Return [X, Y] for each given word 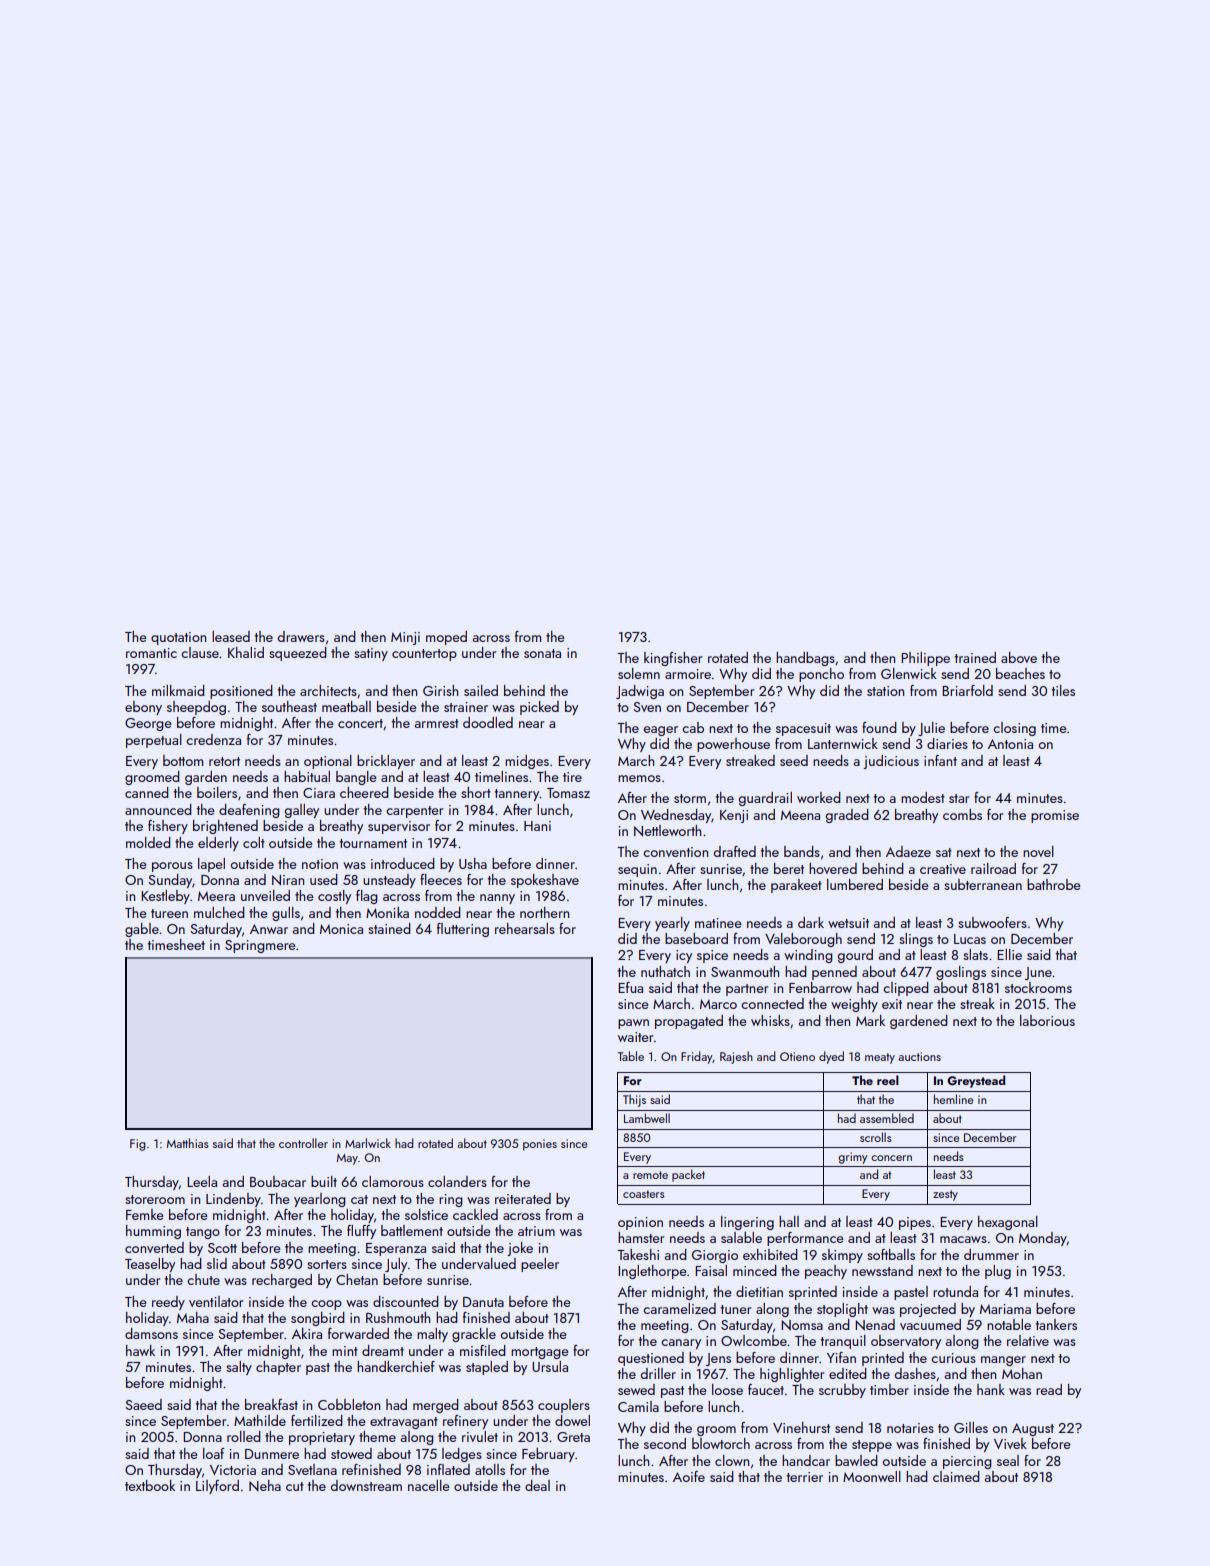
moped [446, 638]
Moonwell [872, 1476]
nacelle [428, 1485]
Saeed [143, 1404]
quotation [178, 638]
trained [975, 657]
